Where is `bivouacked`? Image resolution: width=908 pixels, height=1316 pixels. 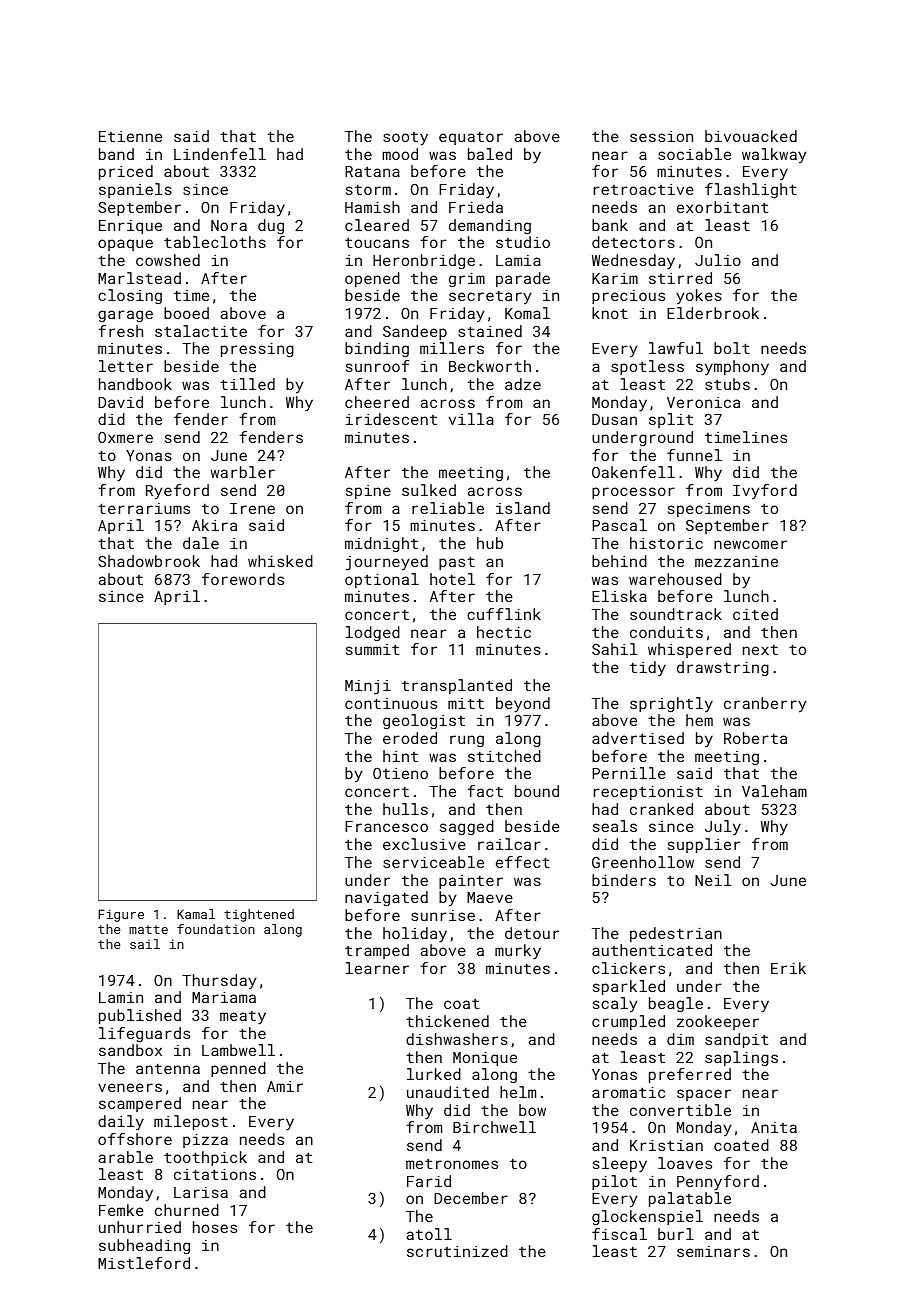 bivouacked is located at coordinates (751, 136).
